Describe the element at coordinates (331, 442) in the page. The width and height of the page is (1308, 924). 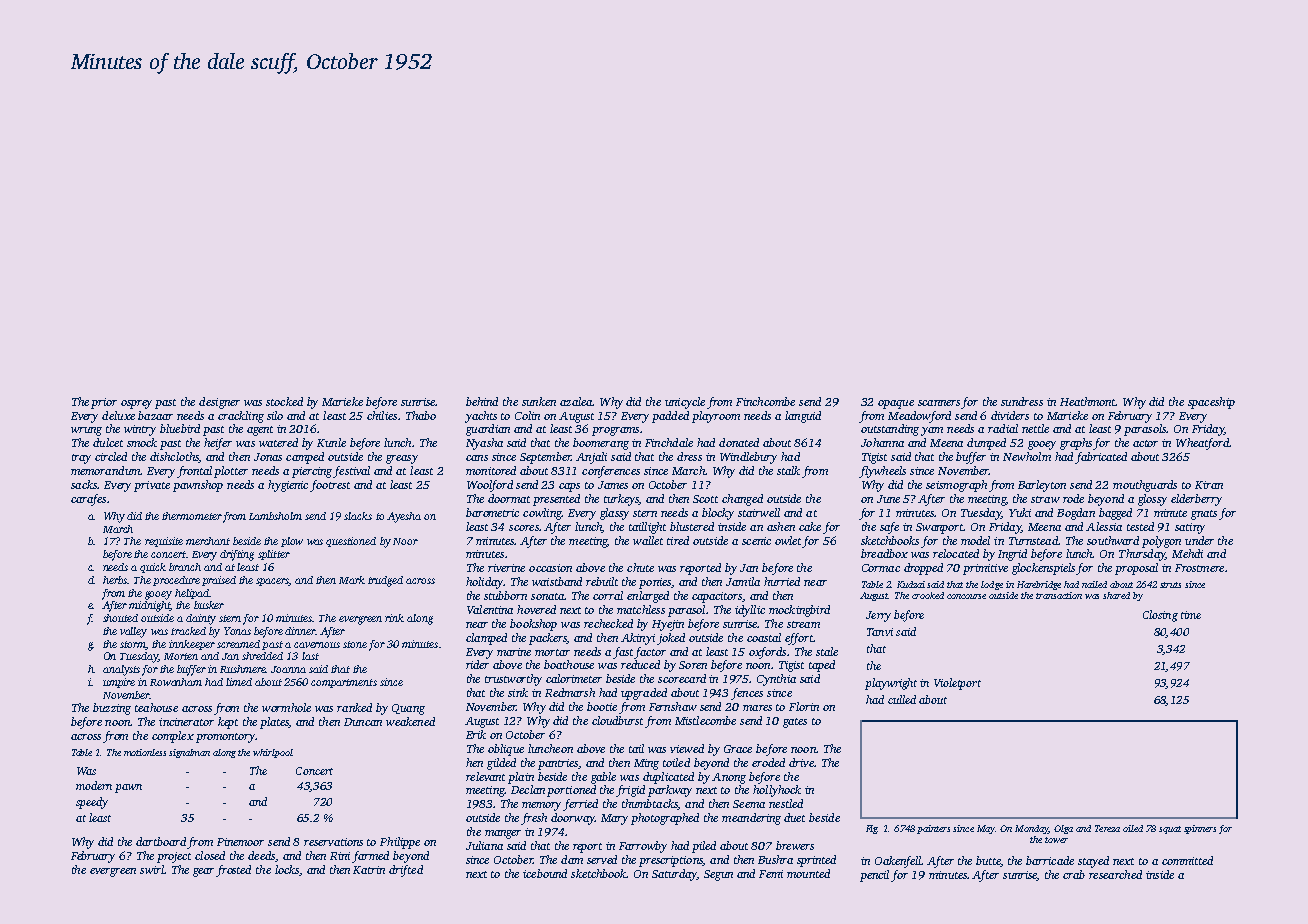
I see `Kunle` at that location.
